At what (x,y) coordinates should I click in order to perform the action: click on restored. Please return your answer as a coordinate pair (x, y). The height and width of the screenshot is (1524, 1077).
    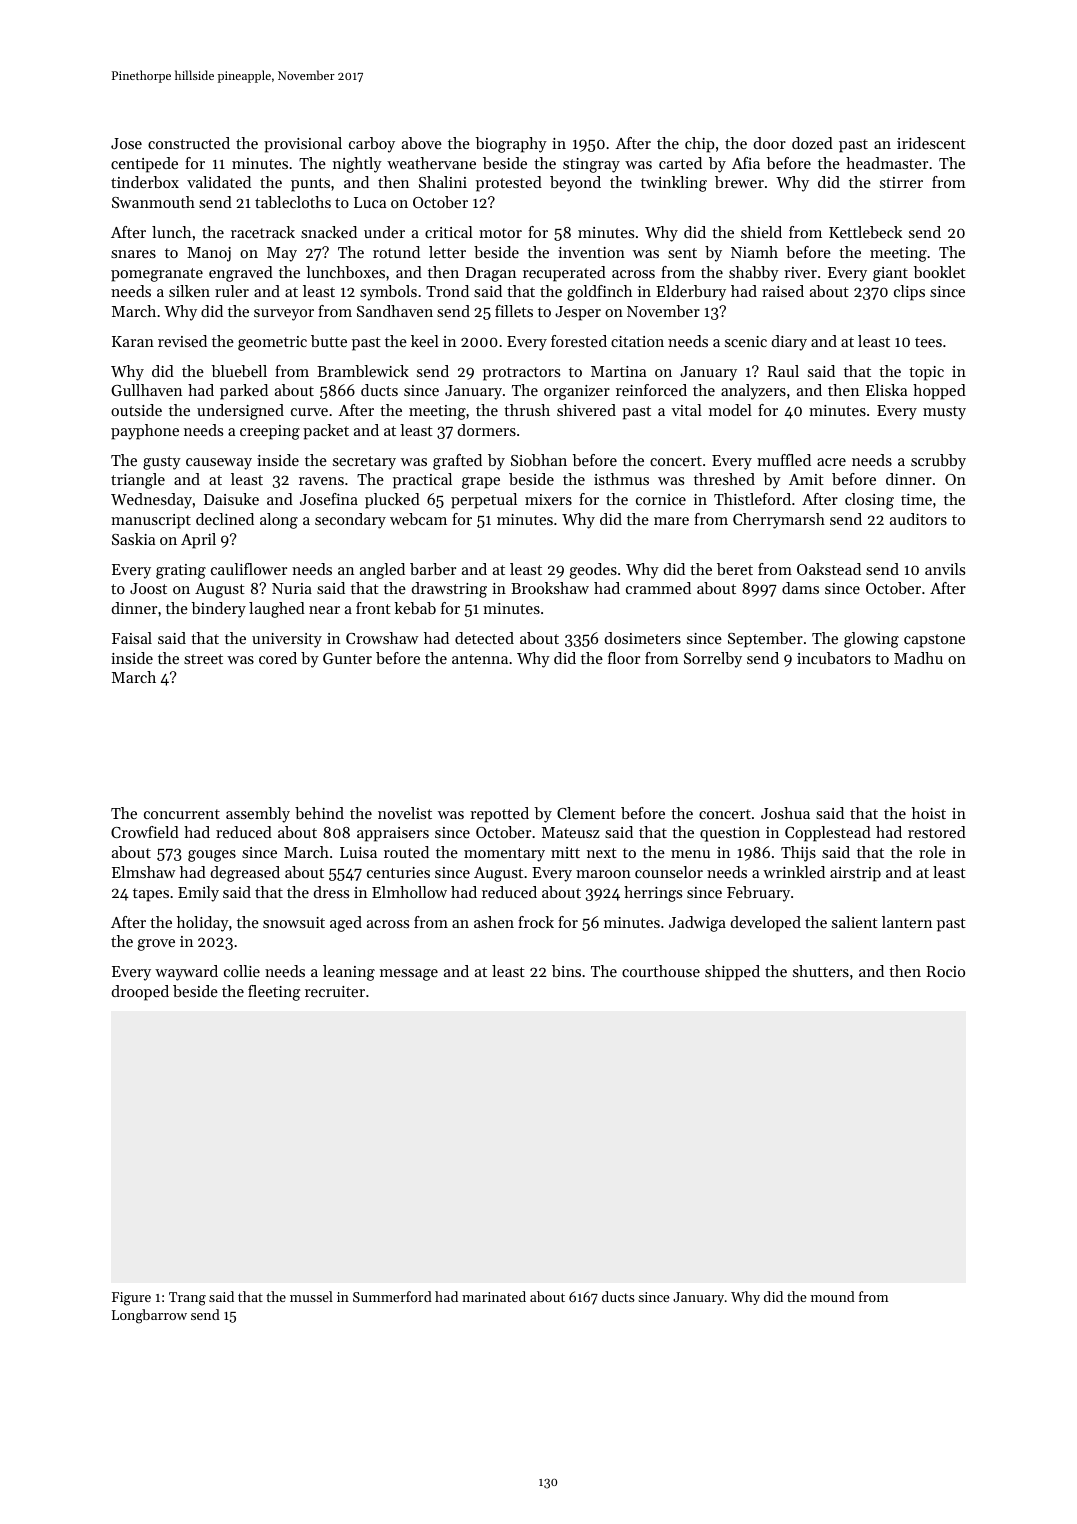
    Looking at the image, I should click on (937, 832).
